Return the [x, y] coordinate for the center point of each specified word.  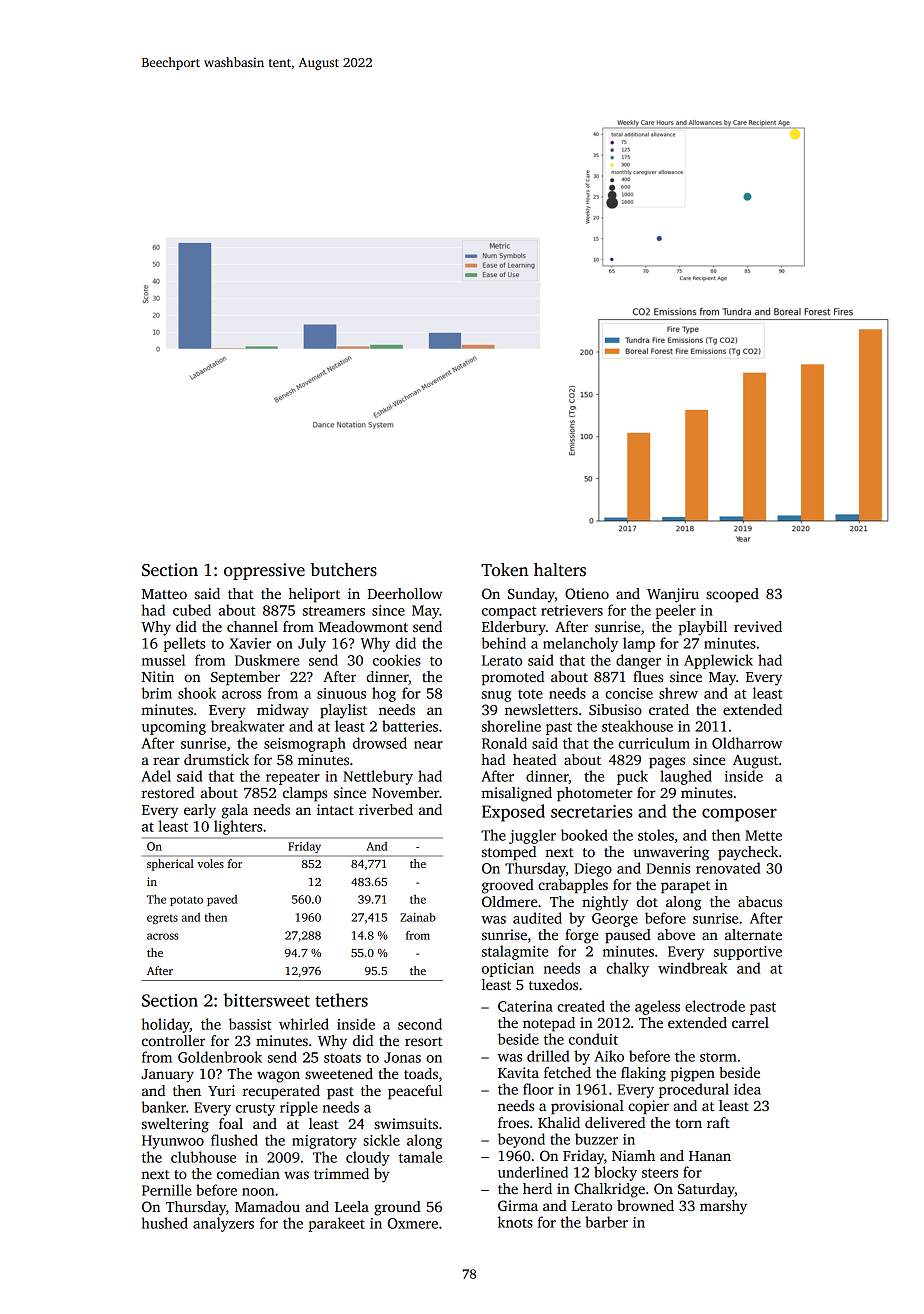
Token [505, 570]
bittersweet [266, 1000]
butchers [344, 570]
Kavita [518, 1072]
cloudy [368, 1158]
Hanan [710, 1156]
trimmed [341, 1173]
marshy [723, 1207]
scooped [732, 595]
